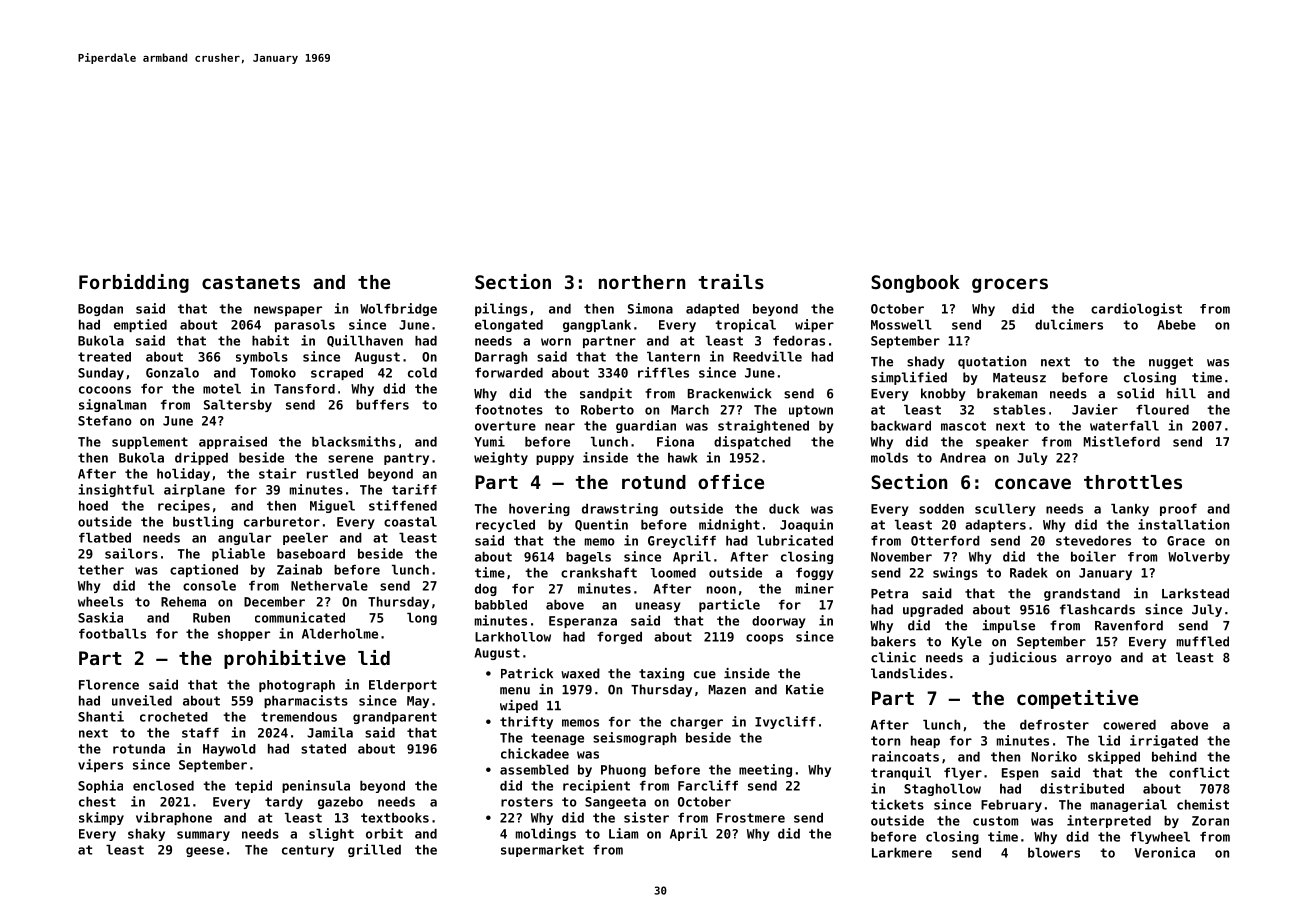 The height and width of the page is (924, 1308). I want to click on Esperanza, so click(583, 622).
